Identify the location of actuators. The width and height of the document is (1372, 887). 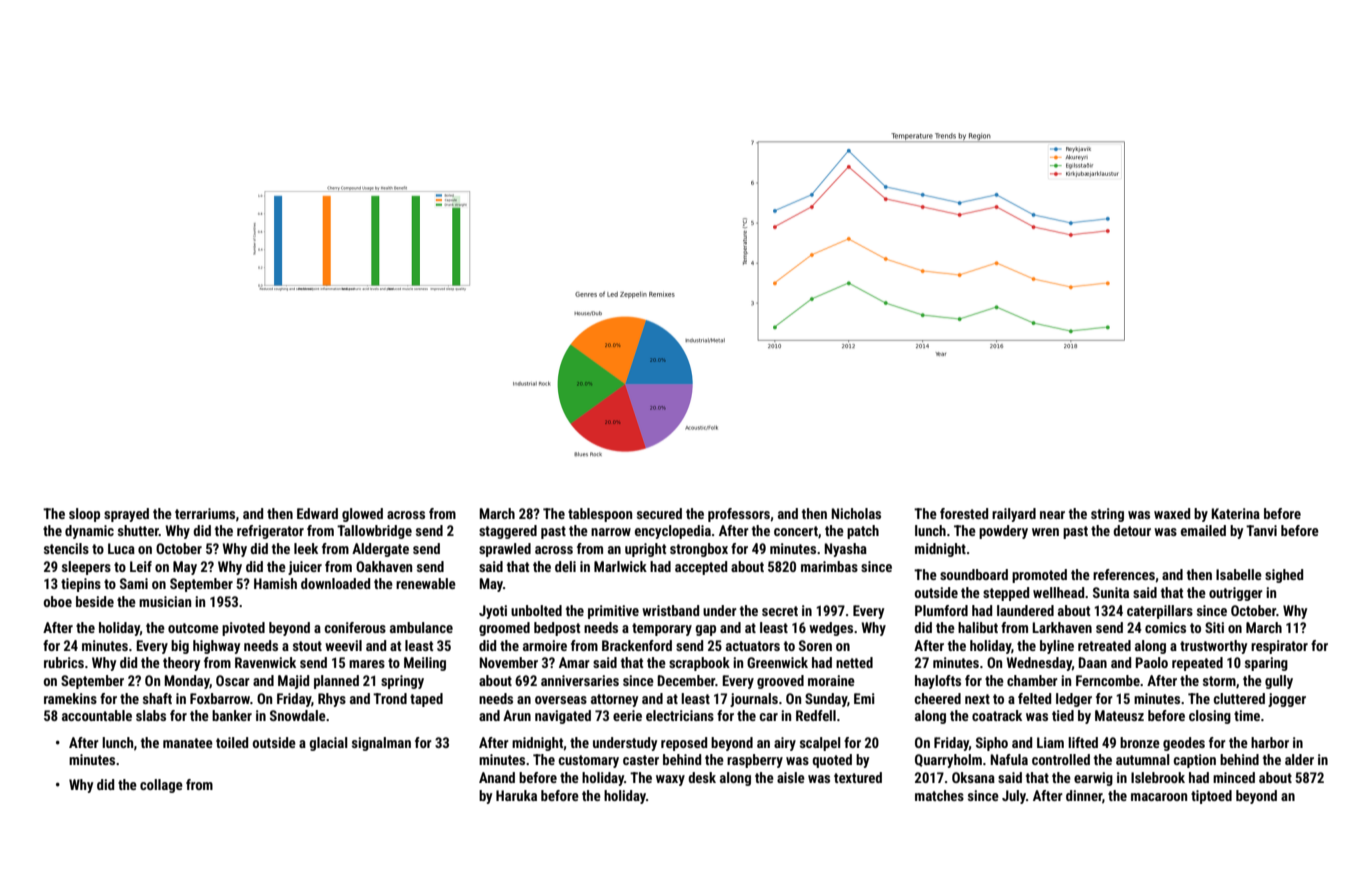
(753, 646).
